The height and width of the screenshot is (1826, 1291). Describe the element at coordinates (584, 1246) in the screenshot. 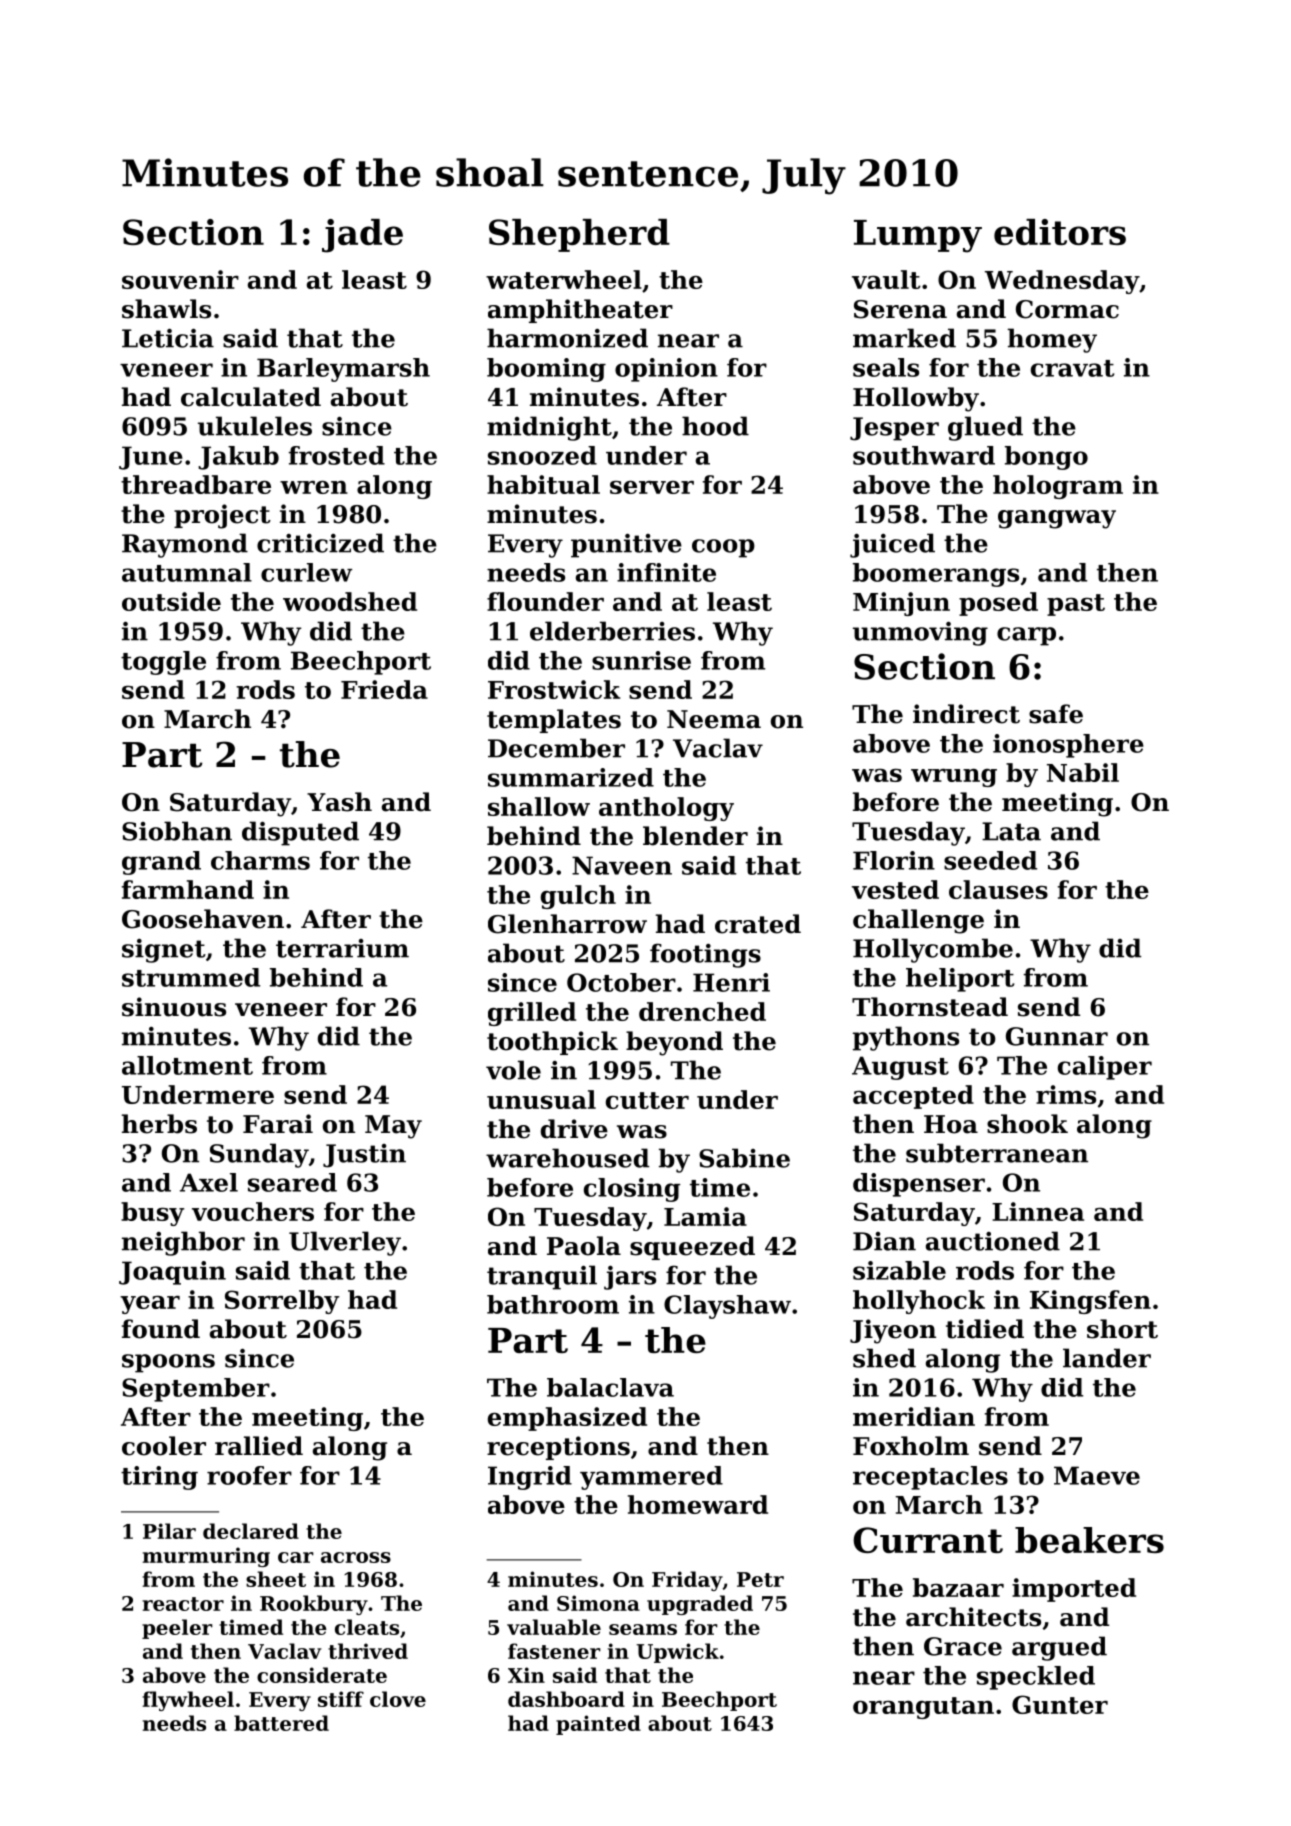

I see `Paola` at that location.
